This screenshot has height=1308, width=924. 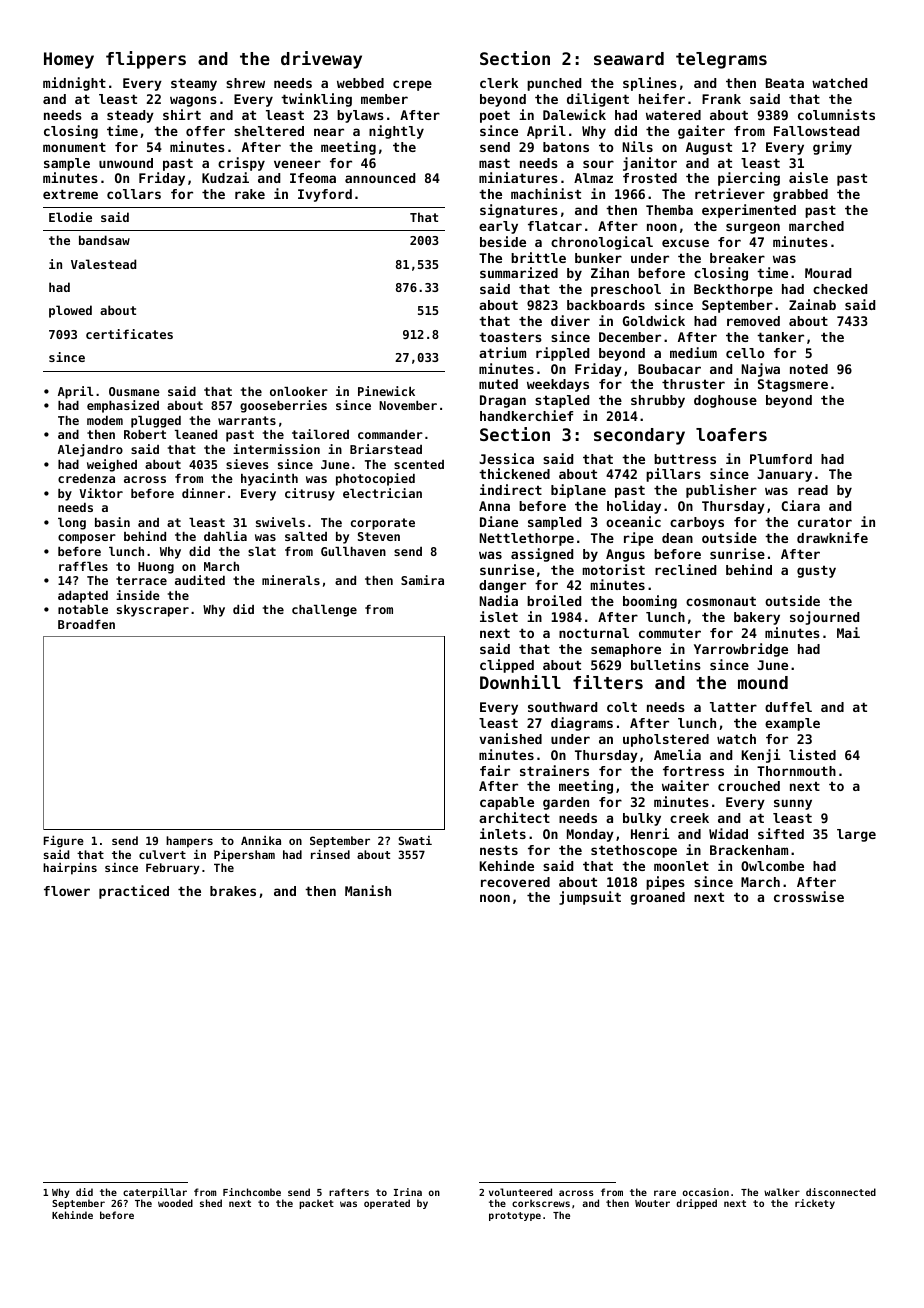 What do you see at coordinates (546, 193) in the screenshot?
I see `machinist` at bounding box center [546, 193].
